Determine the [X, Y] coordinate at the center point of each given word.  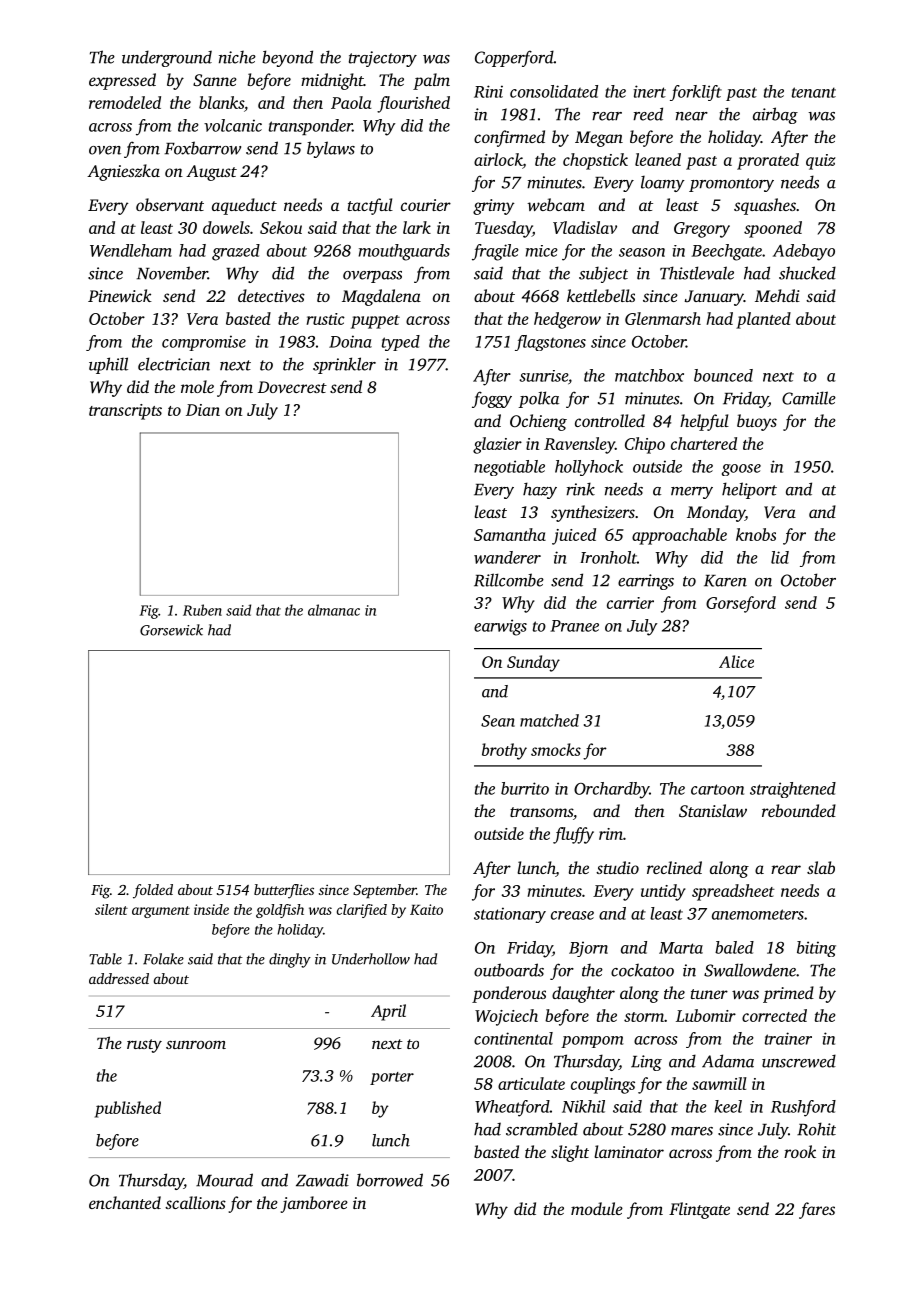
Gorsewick [171, 630]
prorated [768, 161]
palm [431, 81]
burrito [525, 788]
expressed [122, 81]
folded [153, 891]
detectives [271, 295]
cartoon [717, 789]
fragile [495, 252]
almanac [334, 610]
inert [649, 91]
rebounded [799, 810]
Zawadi [322, 1180]
